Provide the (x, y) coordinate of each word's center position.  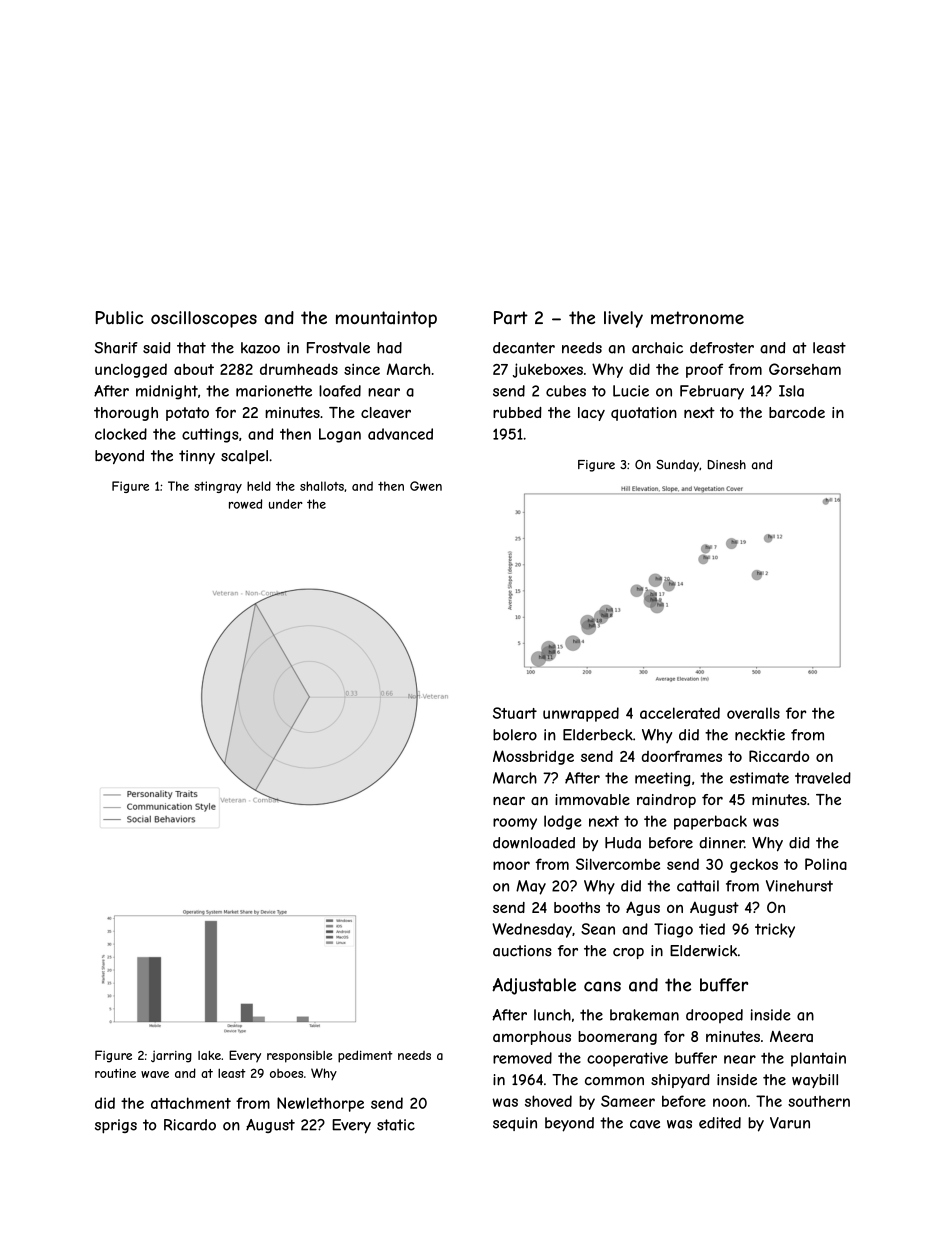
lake (209, 1055)
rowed (245, 504)
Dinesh (727, 465)
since (362, 369)
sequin (515, 1124)
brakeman (644, 1015)
